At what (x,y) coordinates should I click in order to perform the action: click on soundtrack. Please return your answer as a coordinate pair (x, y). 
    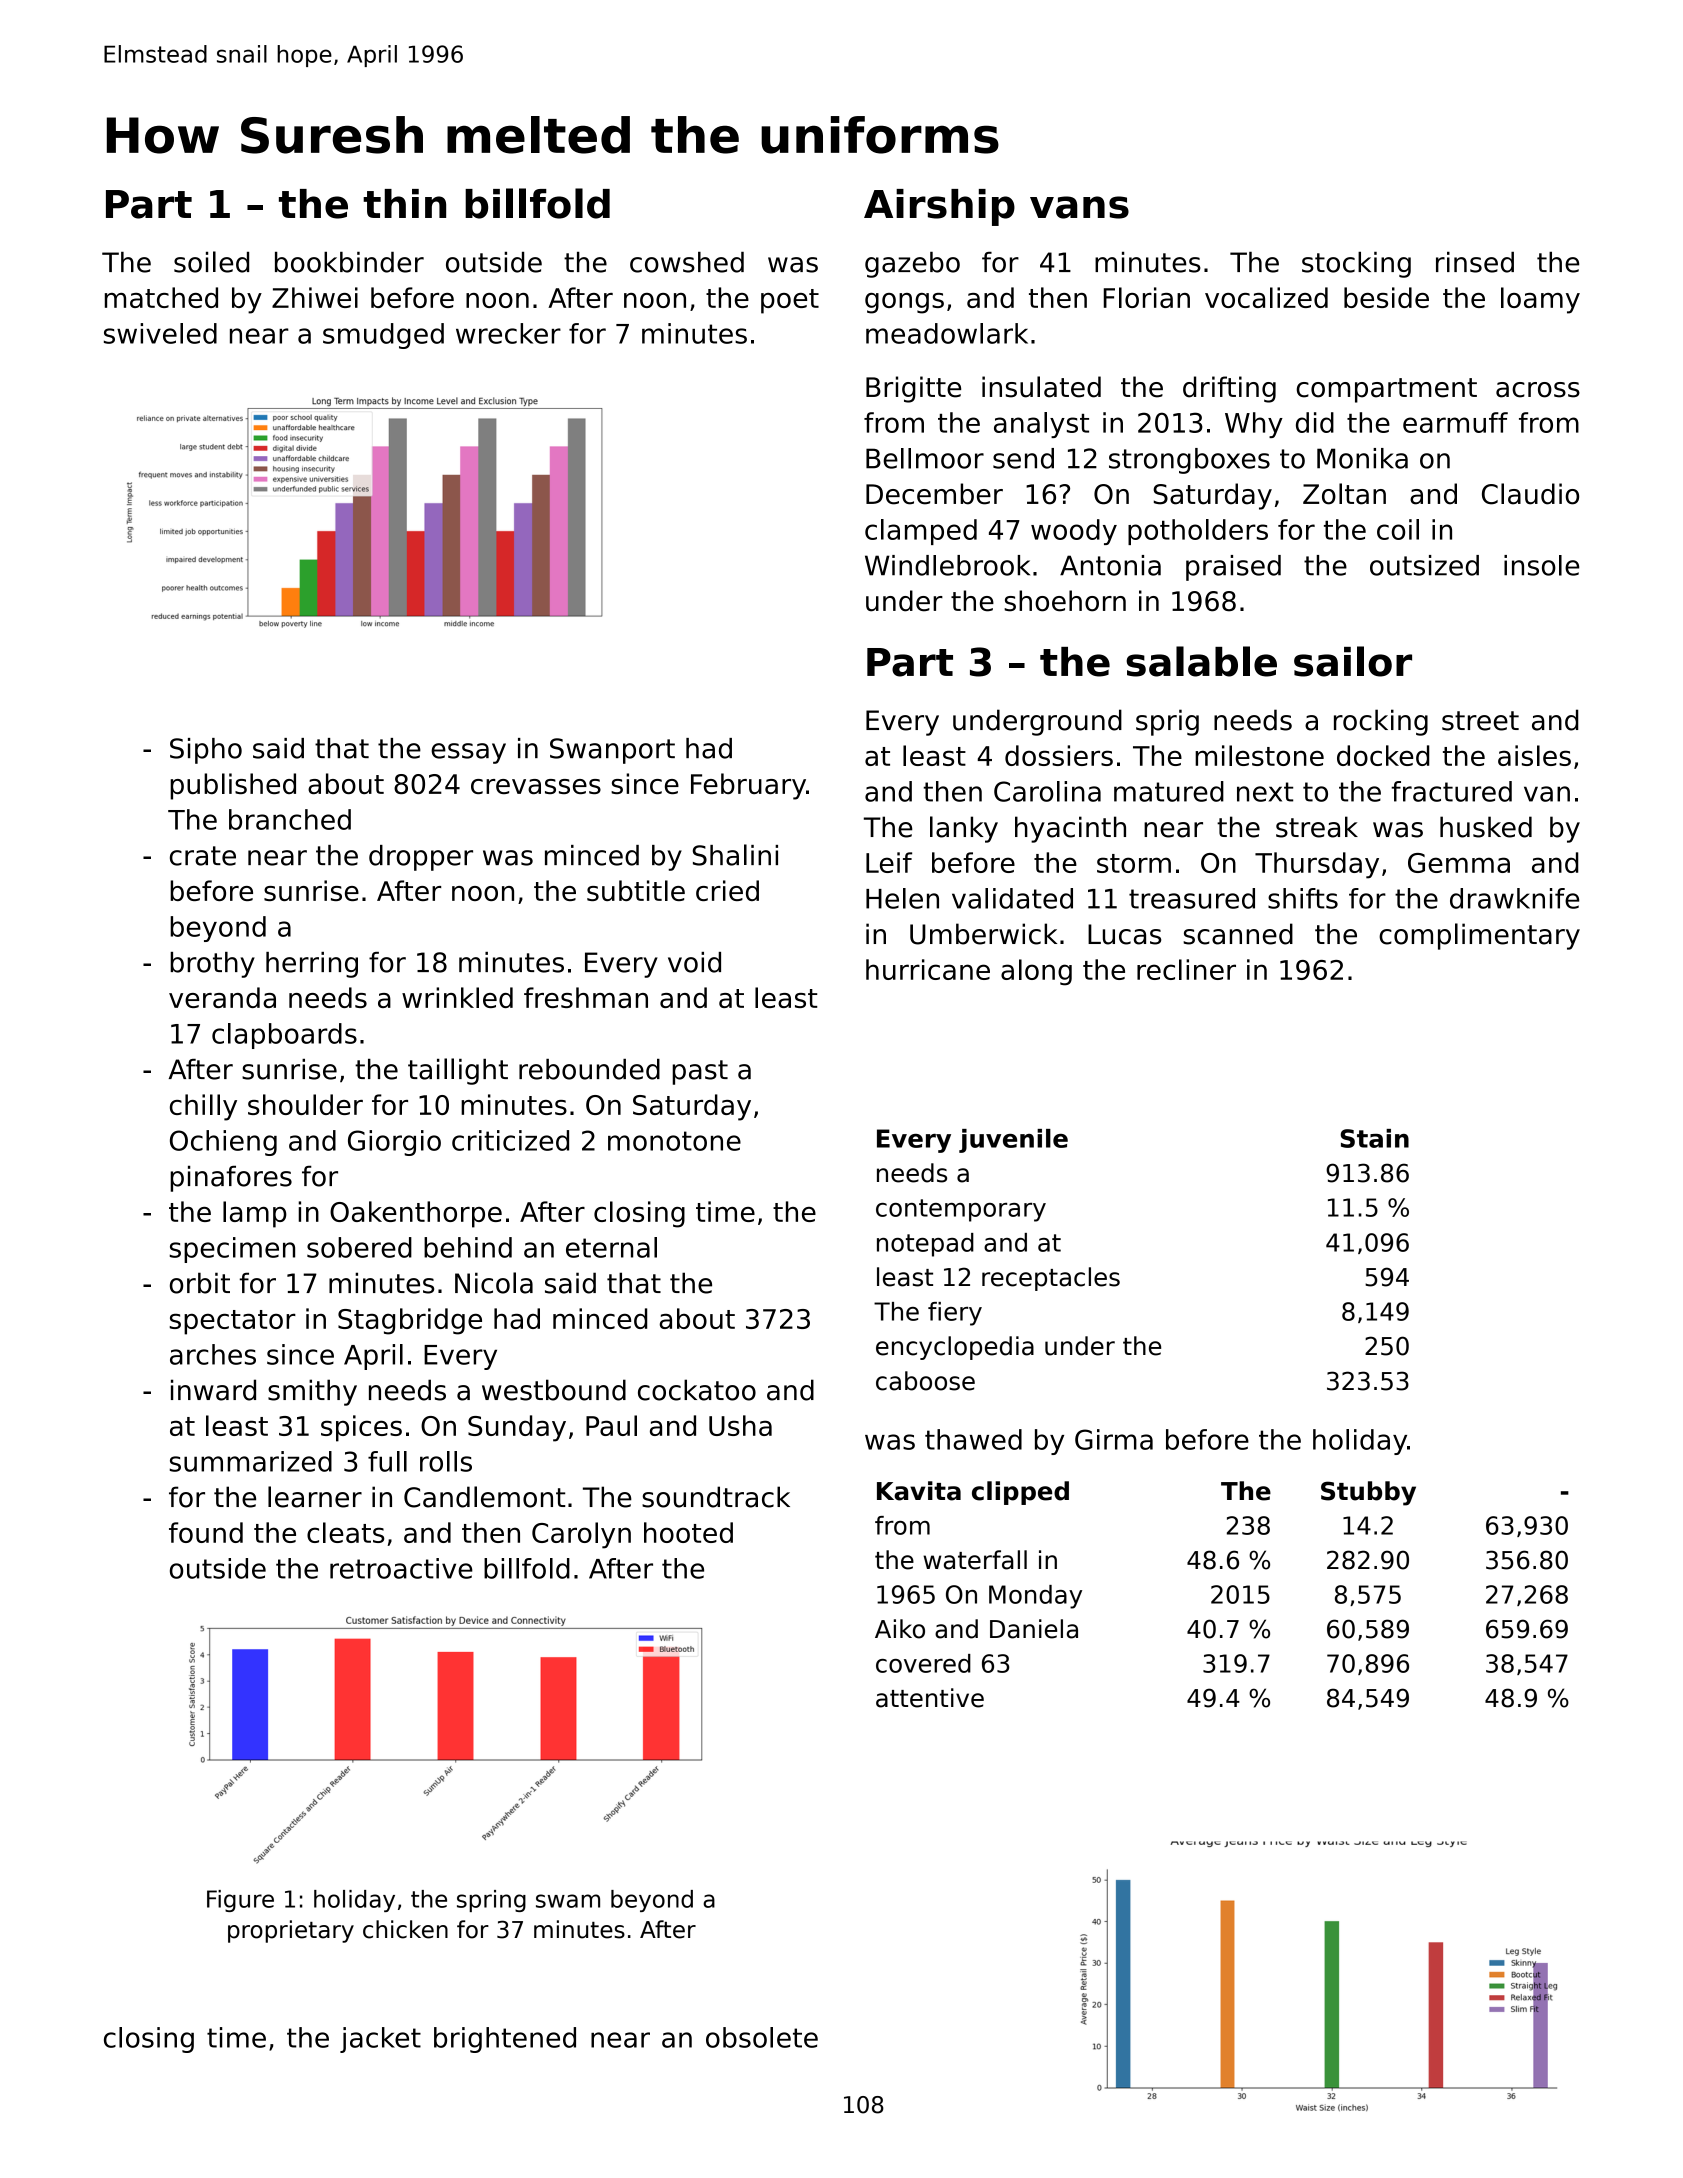
    Looking at the image, I should click on (716, 1497).
